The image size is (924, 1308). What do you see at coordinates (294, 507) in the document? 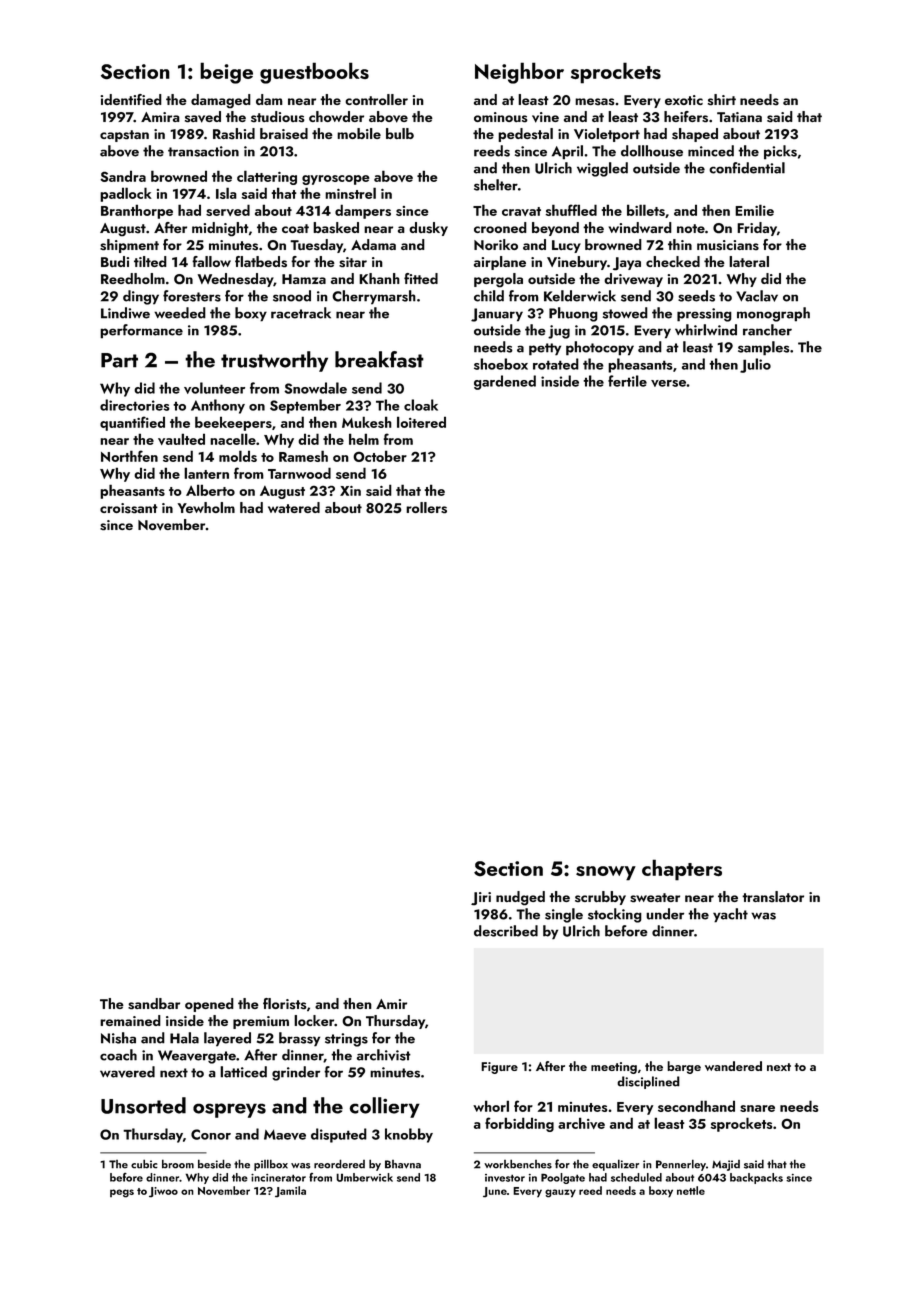
I see `watered` at bounding box center [294, 507].
